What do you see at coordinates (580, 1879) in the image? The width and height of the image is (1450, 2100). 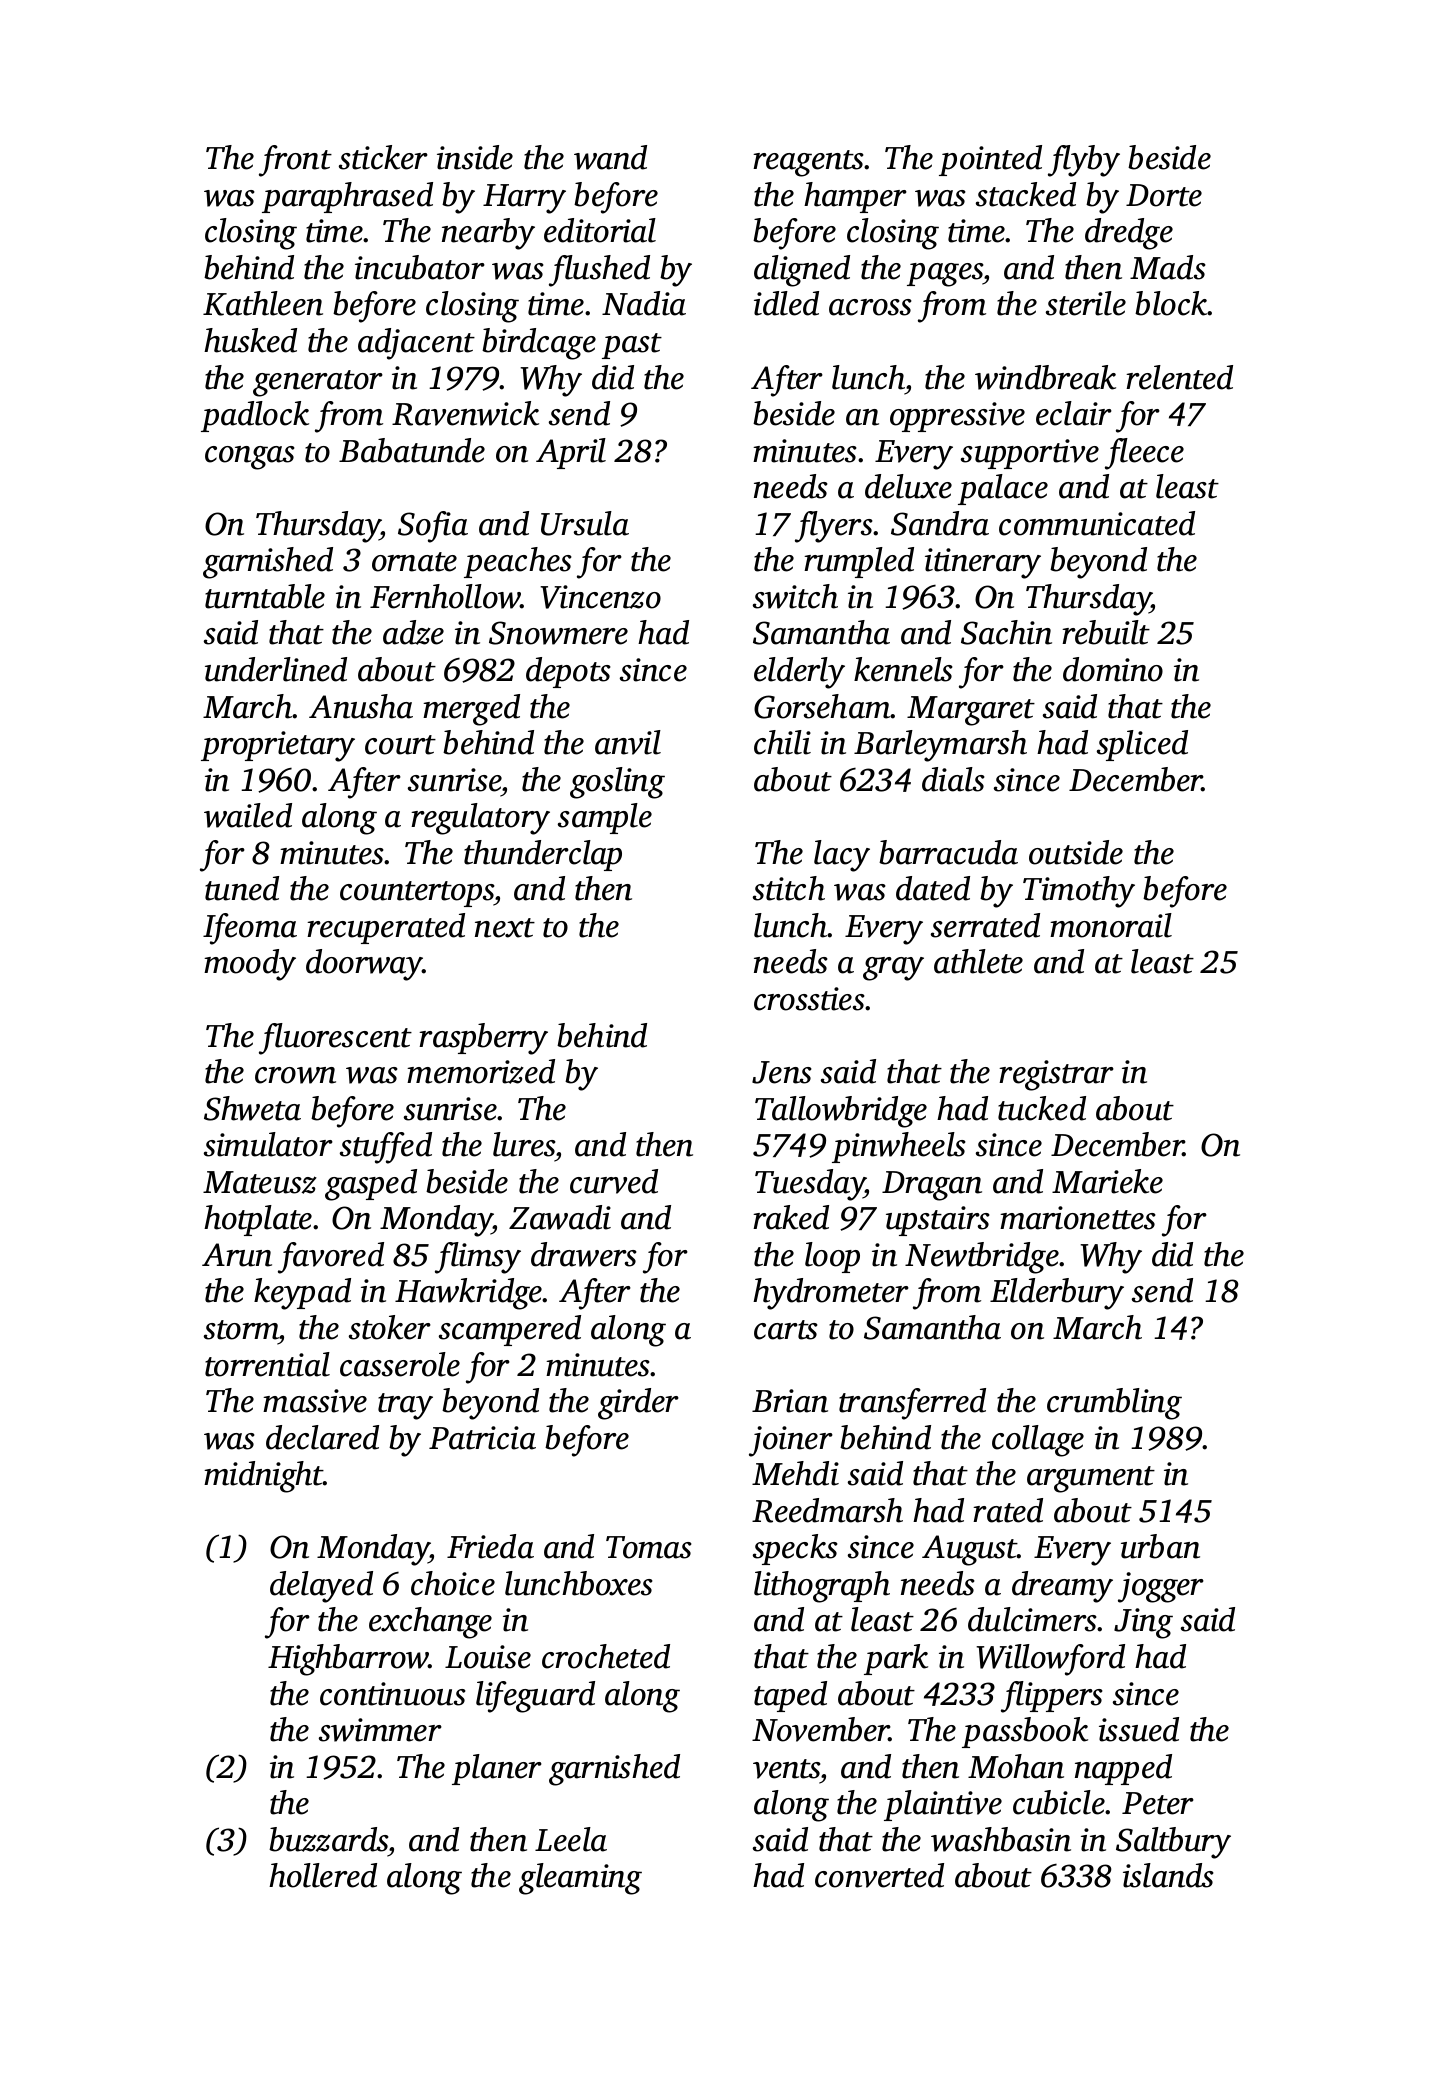 I see `gleaming` at bounding box center [580, 1879].
